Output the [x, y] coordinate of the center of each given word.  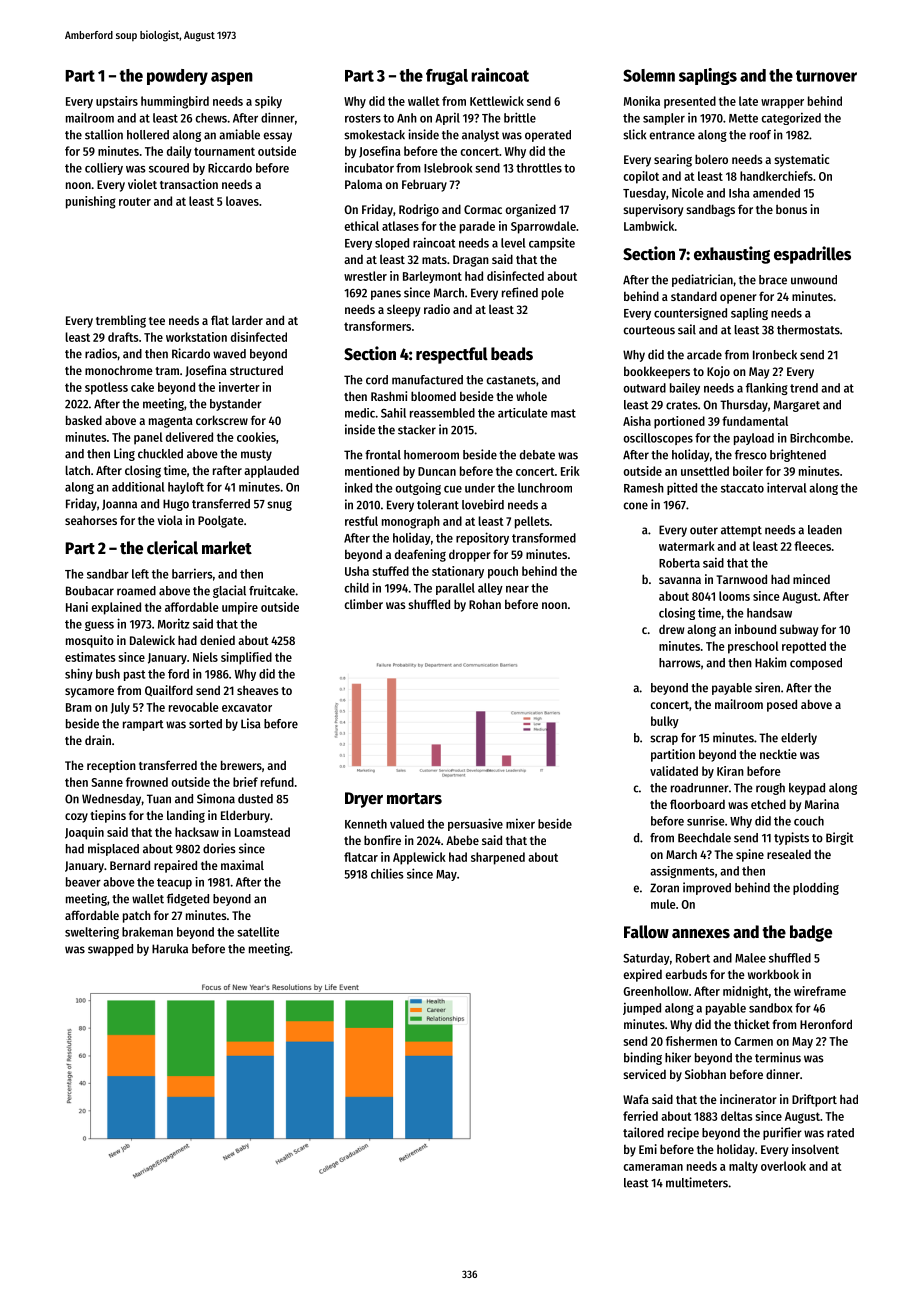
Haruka [170, 949]
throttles [539, 168]
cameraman [653, 1167]
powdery [177, 77]
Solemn [649, 75]
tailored [643, 1132]
